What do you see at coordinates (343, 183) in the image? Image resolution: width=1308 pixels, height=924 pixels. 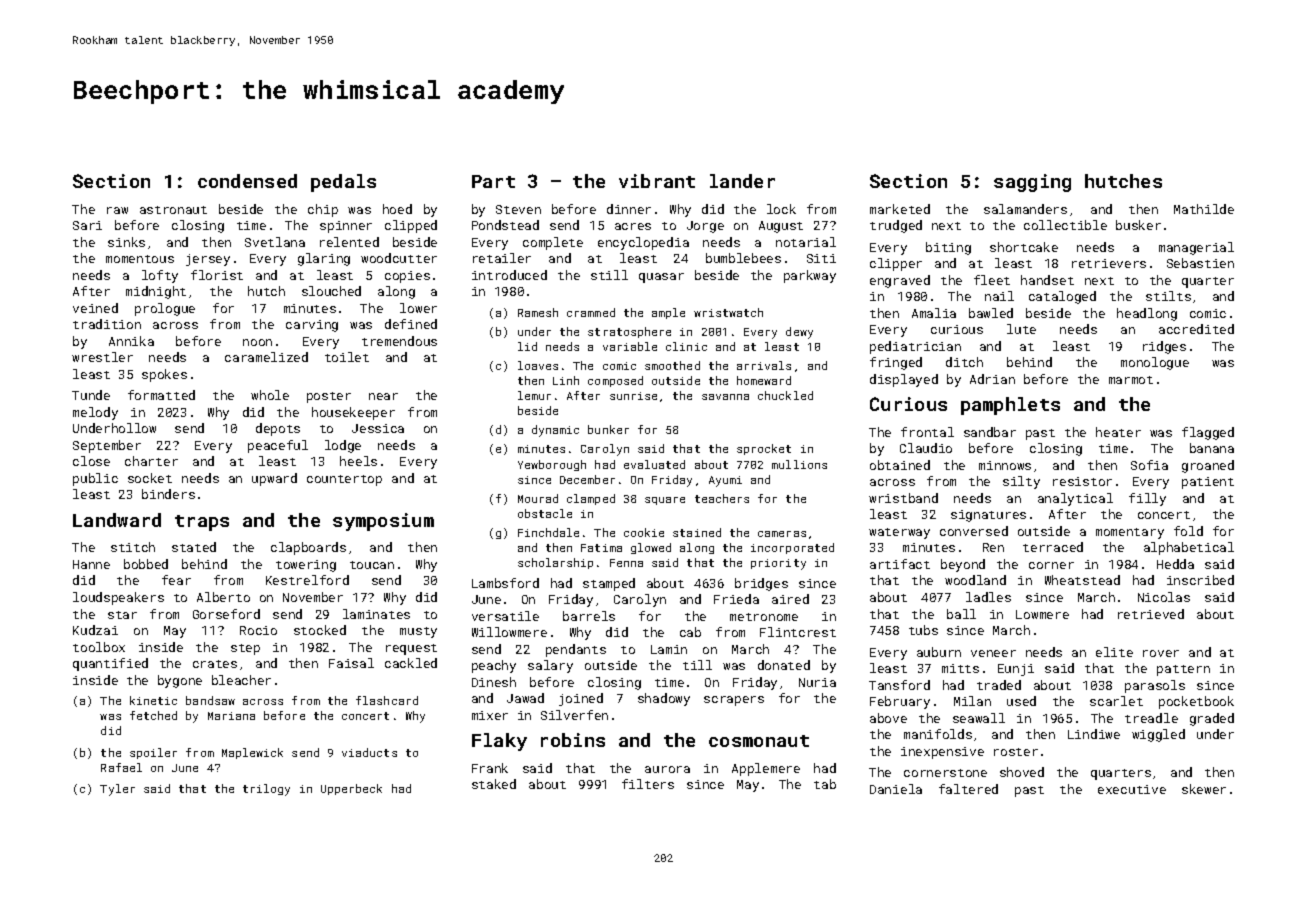 I see `pedals` at bounding box center [343, 183].
